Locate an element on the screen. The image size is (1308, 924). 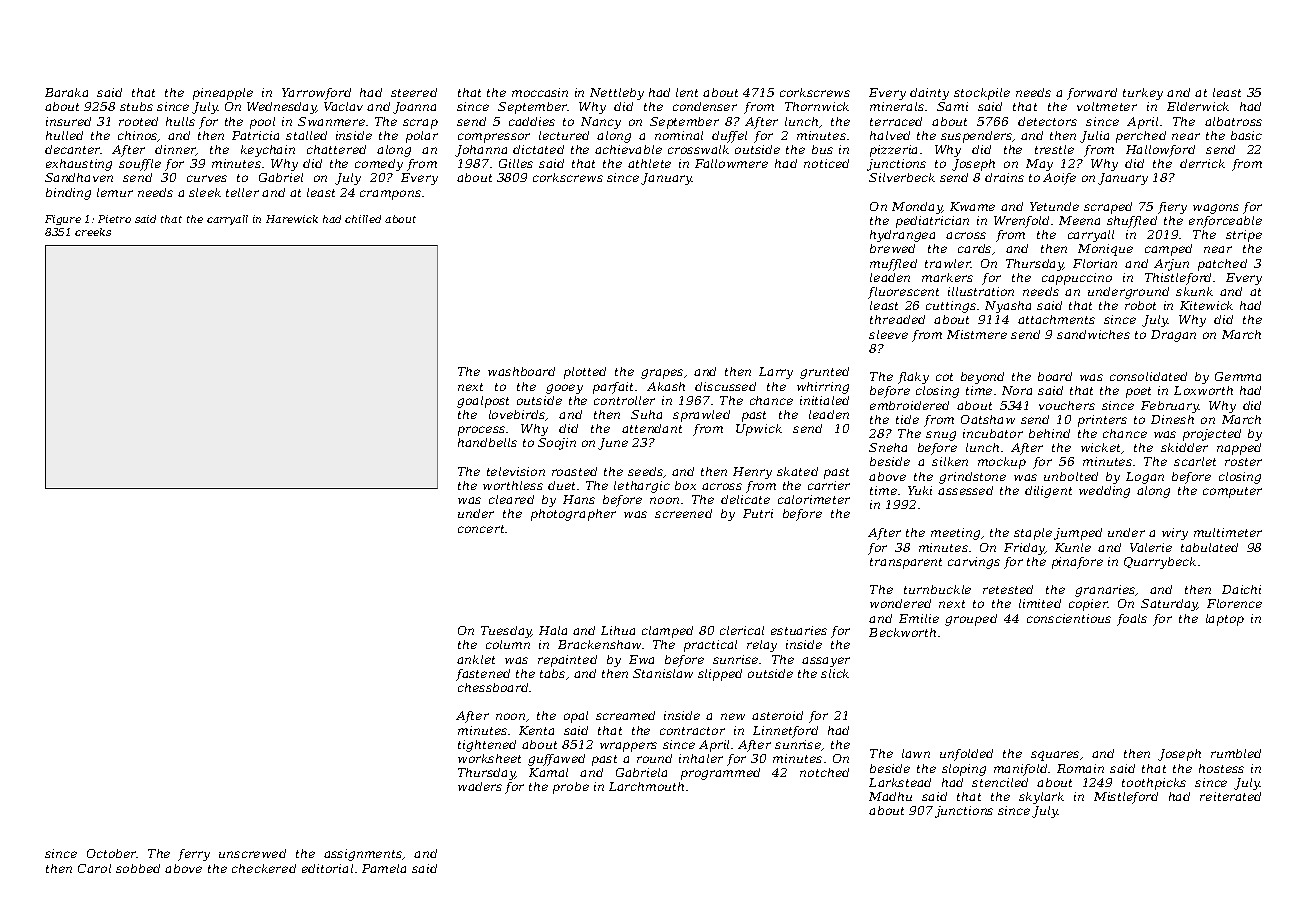
slipped is located at coordinates (720, 675).
